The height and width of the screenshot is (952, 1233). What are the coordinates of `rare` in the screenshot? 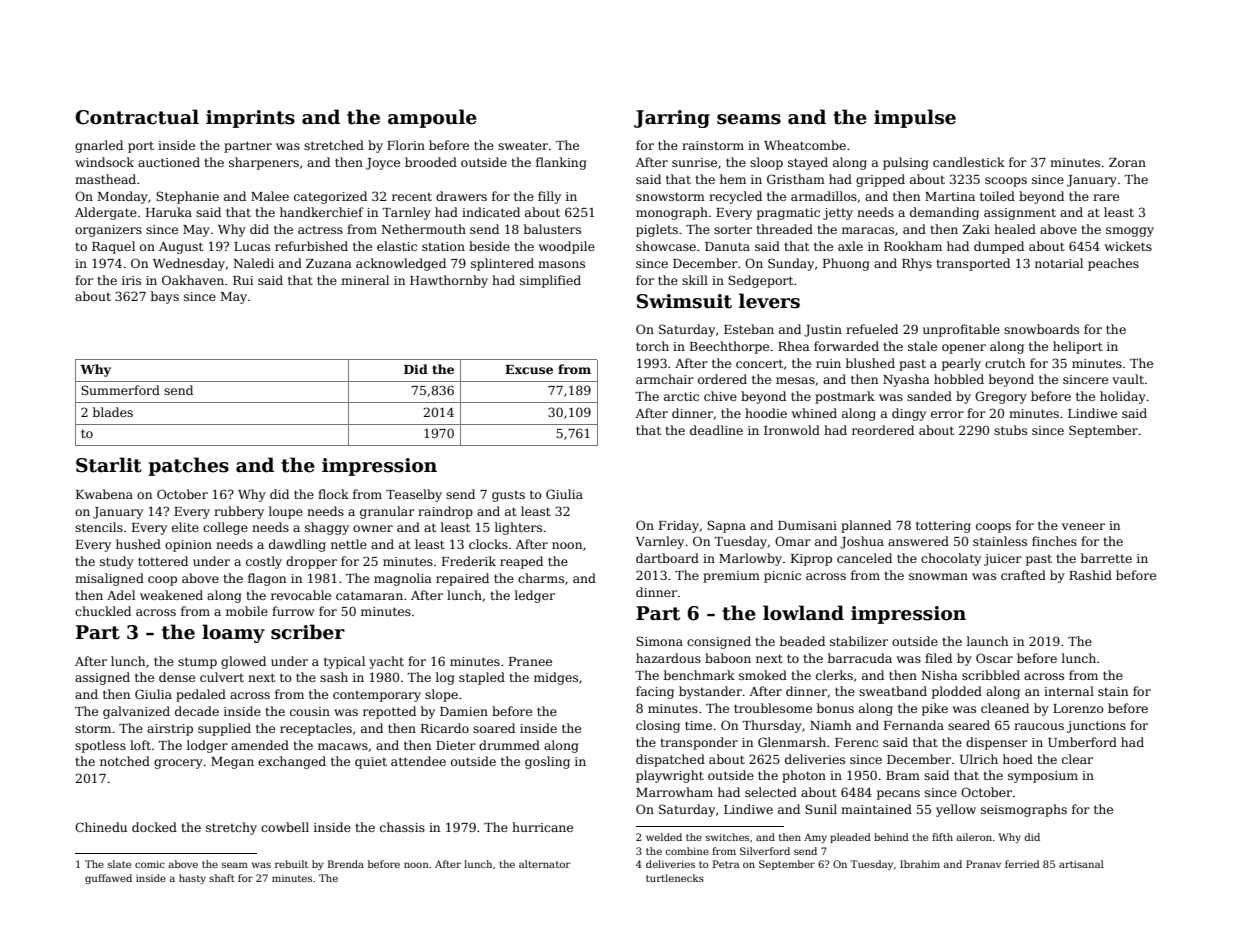 It's located at (1106, 197).
